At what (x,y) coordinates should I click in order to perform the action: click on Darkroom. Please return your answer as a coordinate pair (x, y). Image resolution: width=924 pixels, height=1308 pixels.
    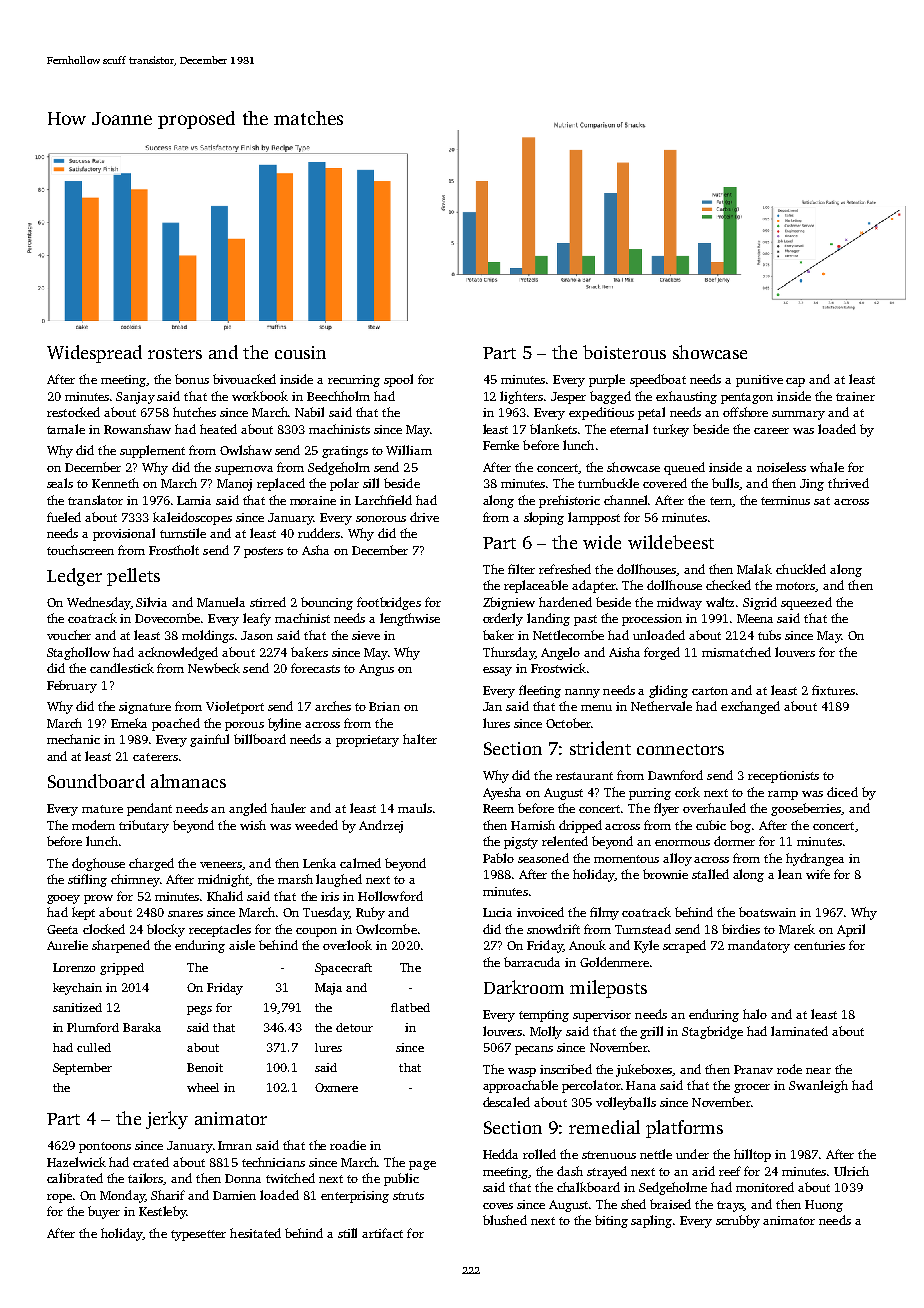
    Looking at the image, I should click on (524, 987).
